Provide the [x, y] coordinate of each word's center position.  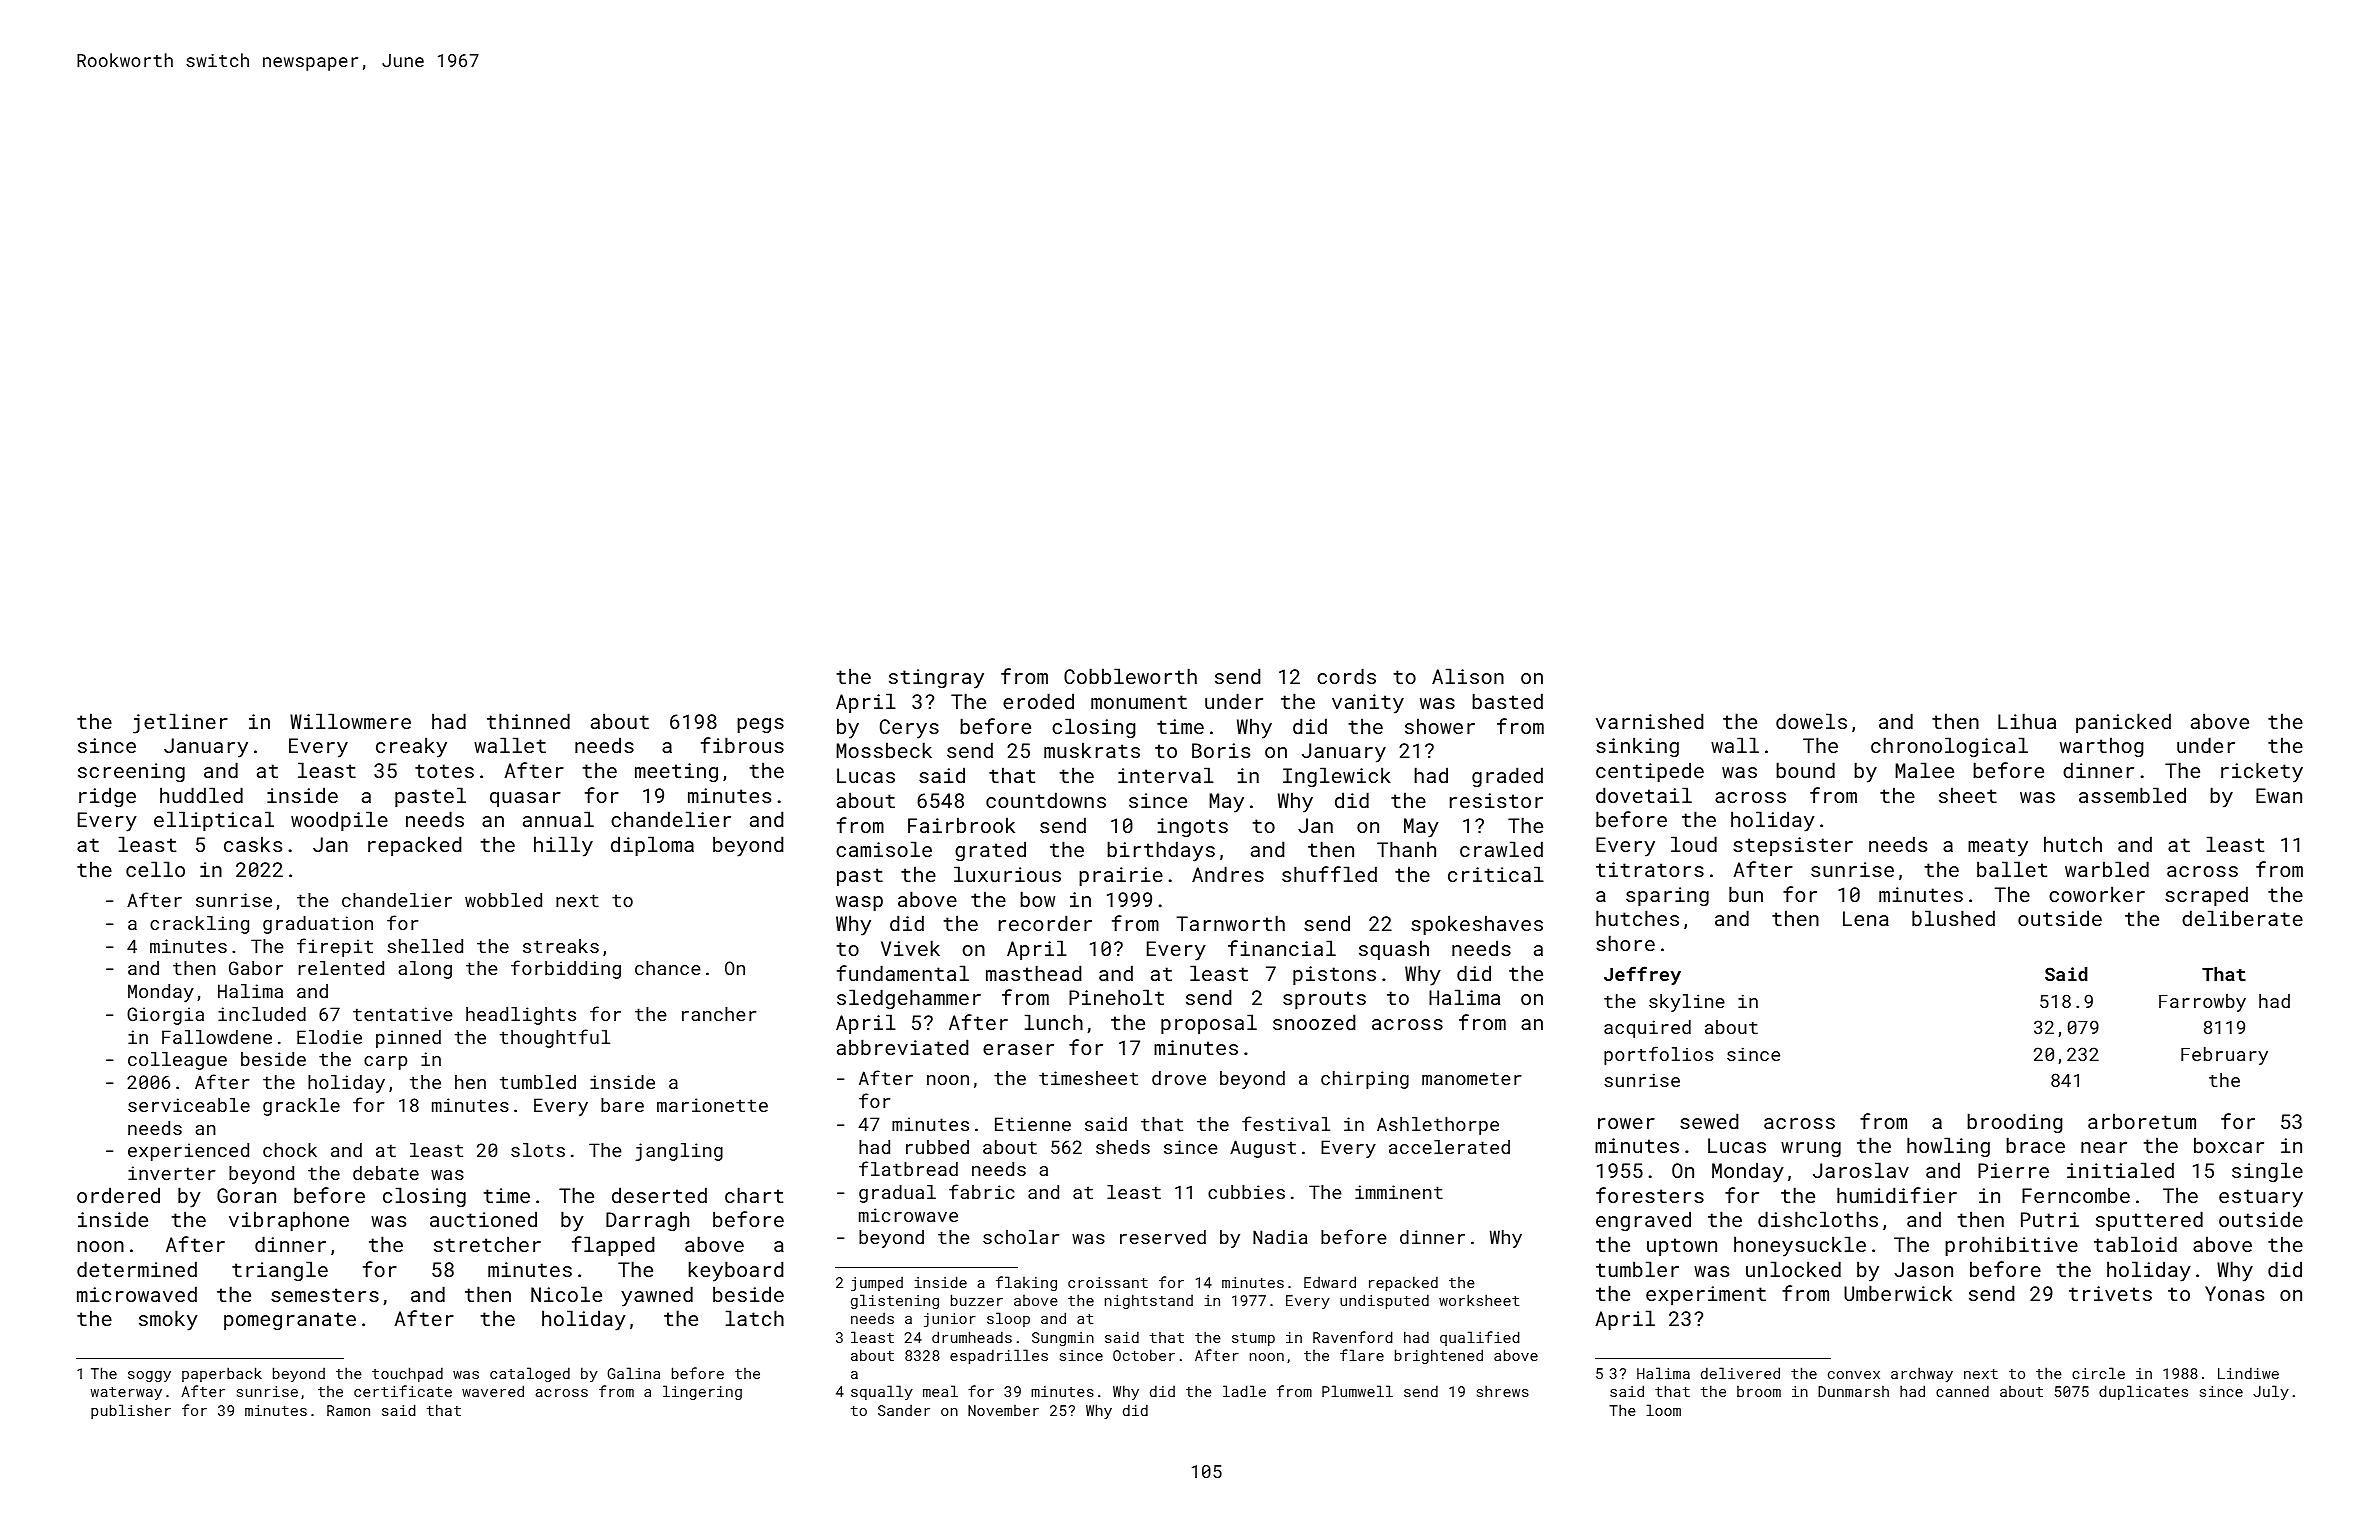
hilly [563, 846]
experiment [1706, 1295]
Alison [1468, 676]
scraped [2206, 896]
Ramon [348, 1410]
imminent [1399, 1192]
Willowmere [350, 721]
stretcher [487, 1244]
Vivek [910, 948]
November [1003, 1410]
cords [1346, 676]
